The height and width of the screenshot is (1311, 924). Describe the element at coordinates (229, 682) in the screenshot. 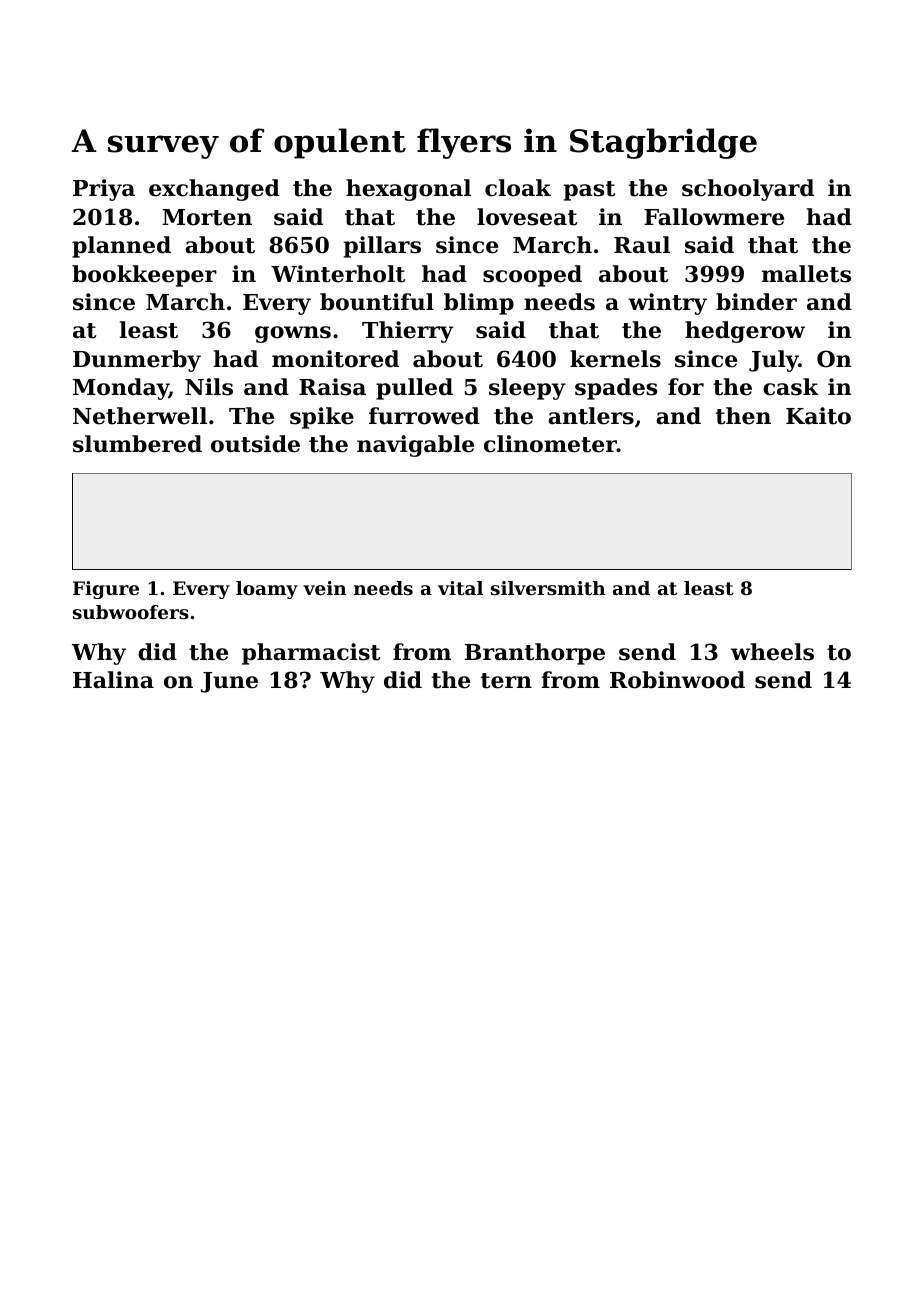

I see `June` at that location.
